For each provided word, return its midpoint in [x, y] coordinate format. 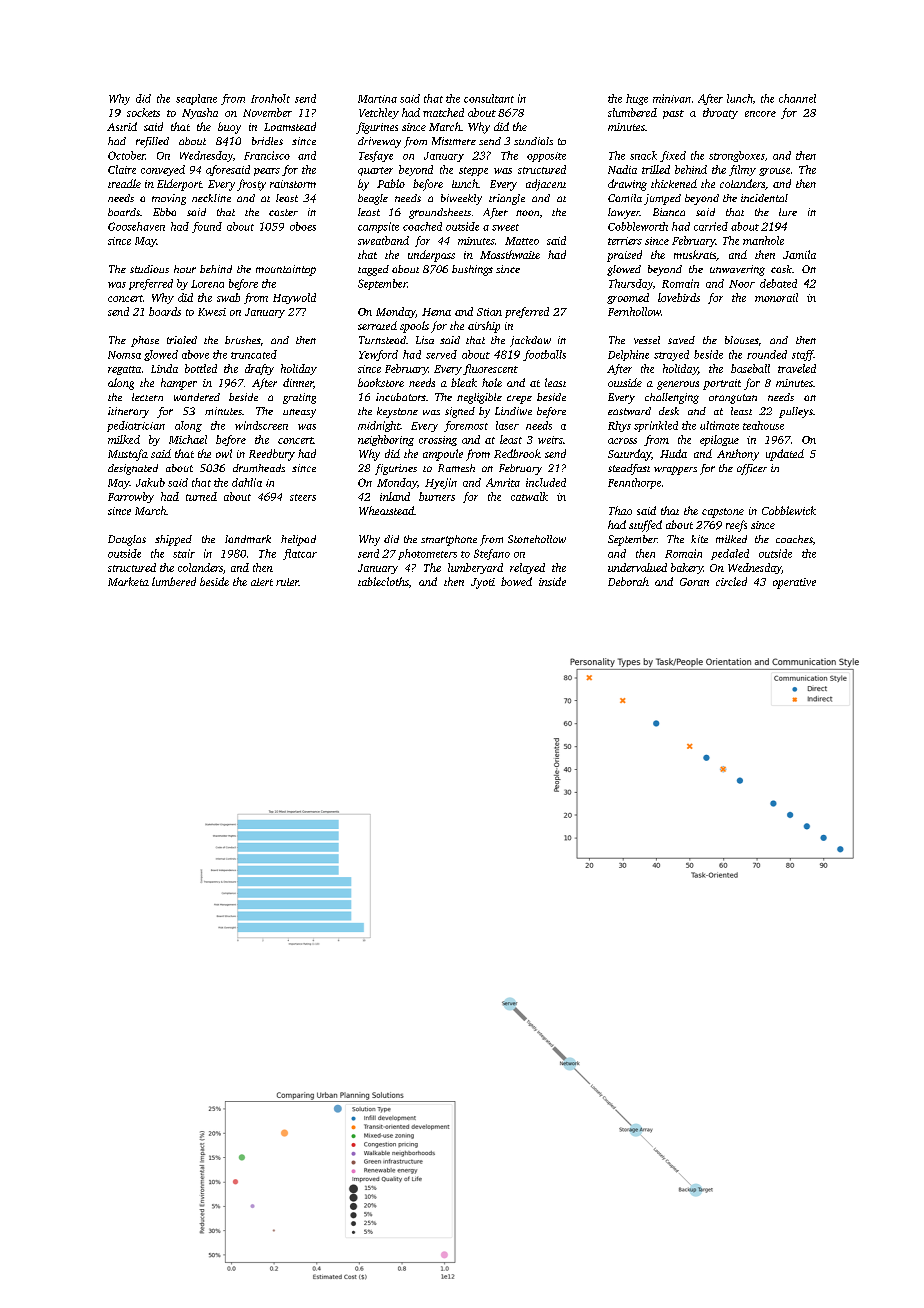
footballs [544, 355]
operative [794, 583]
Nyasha [200, 113]
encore [760, 114]
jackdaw [530, 341]
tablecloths [383, 581]
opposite [546, 157]
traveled [797, 368]
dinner [298, 382]
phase [145, 341]
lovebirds [679, 297]
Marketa [128, 581]
